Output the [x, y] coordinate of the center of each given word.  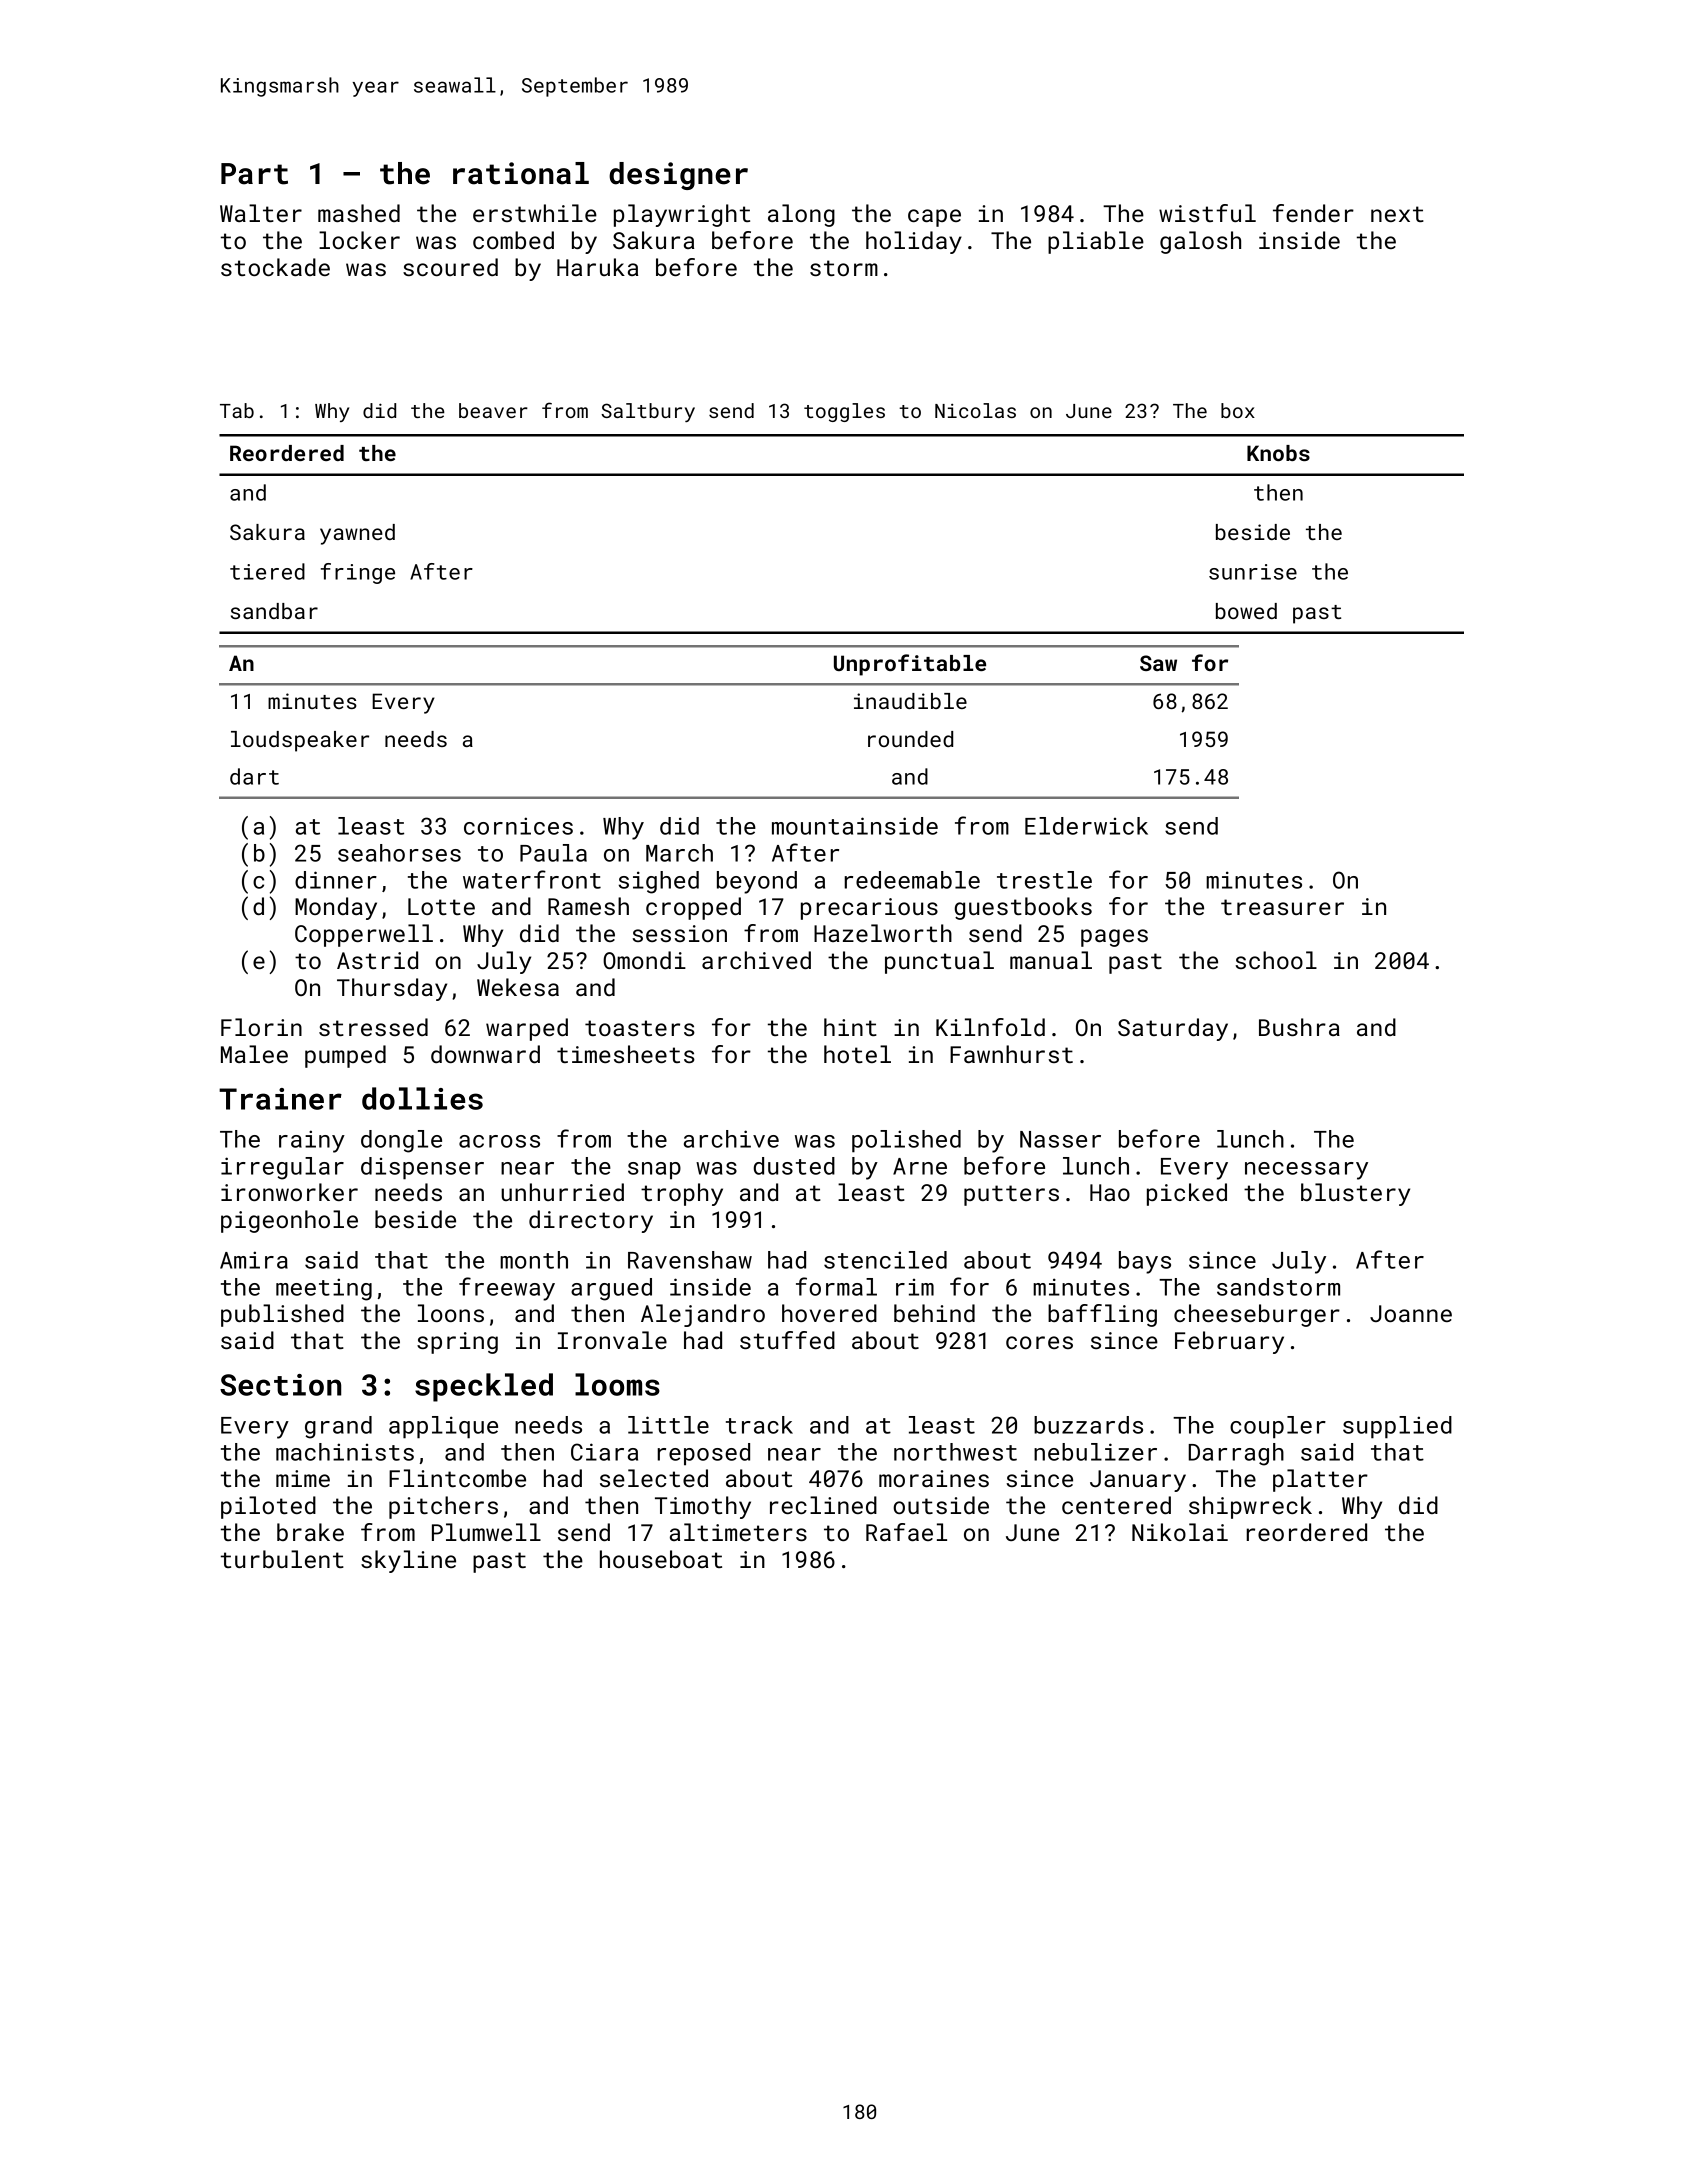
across [499, 1141]
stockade [275, 267]
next [1397, 214]
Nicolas [975, 410]
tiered [267, 571]
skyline [408, 1561]
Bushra [1299, 1027]
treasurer [1282, 907]
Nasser [1060, 1139]
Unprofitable [910, 665]
